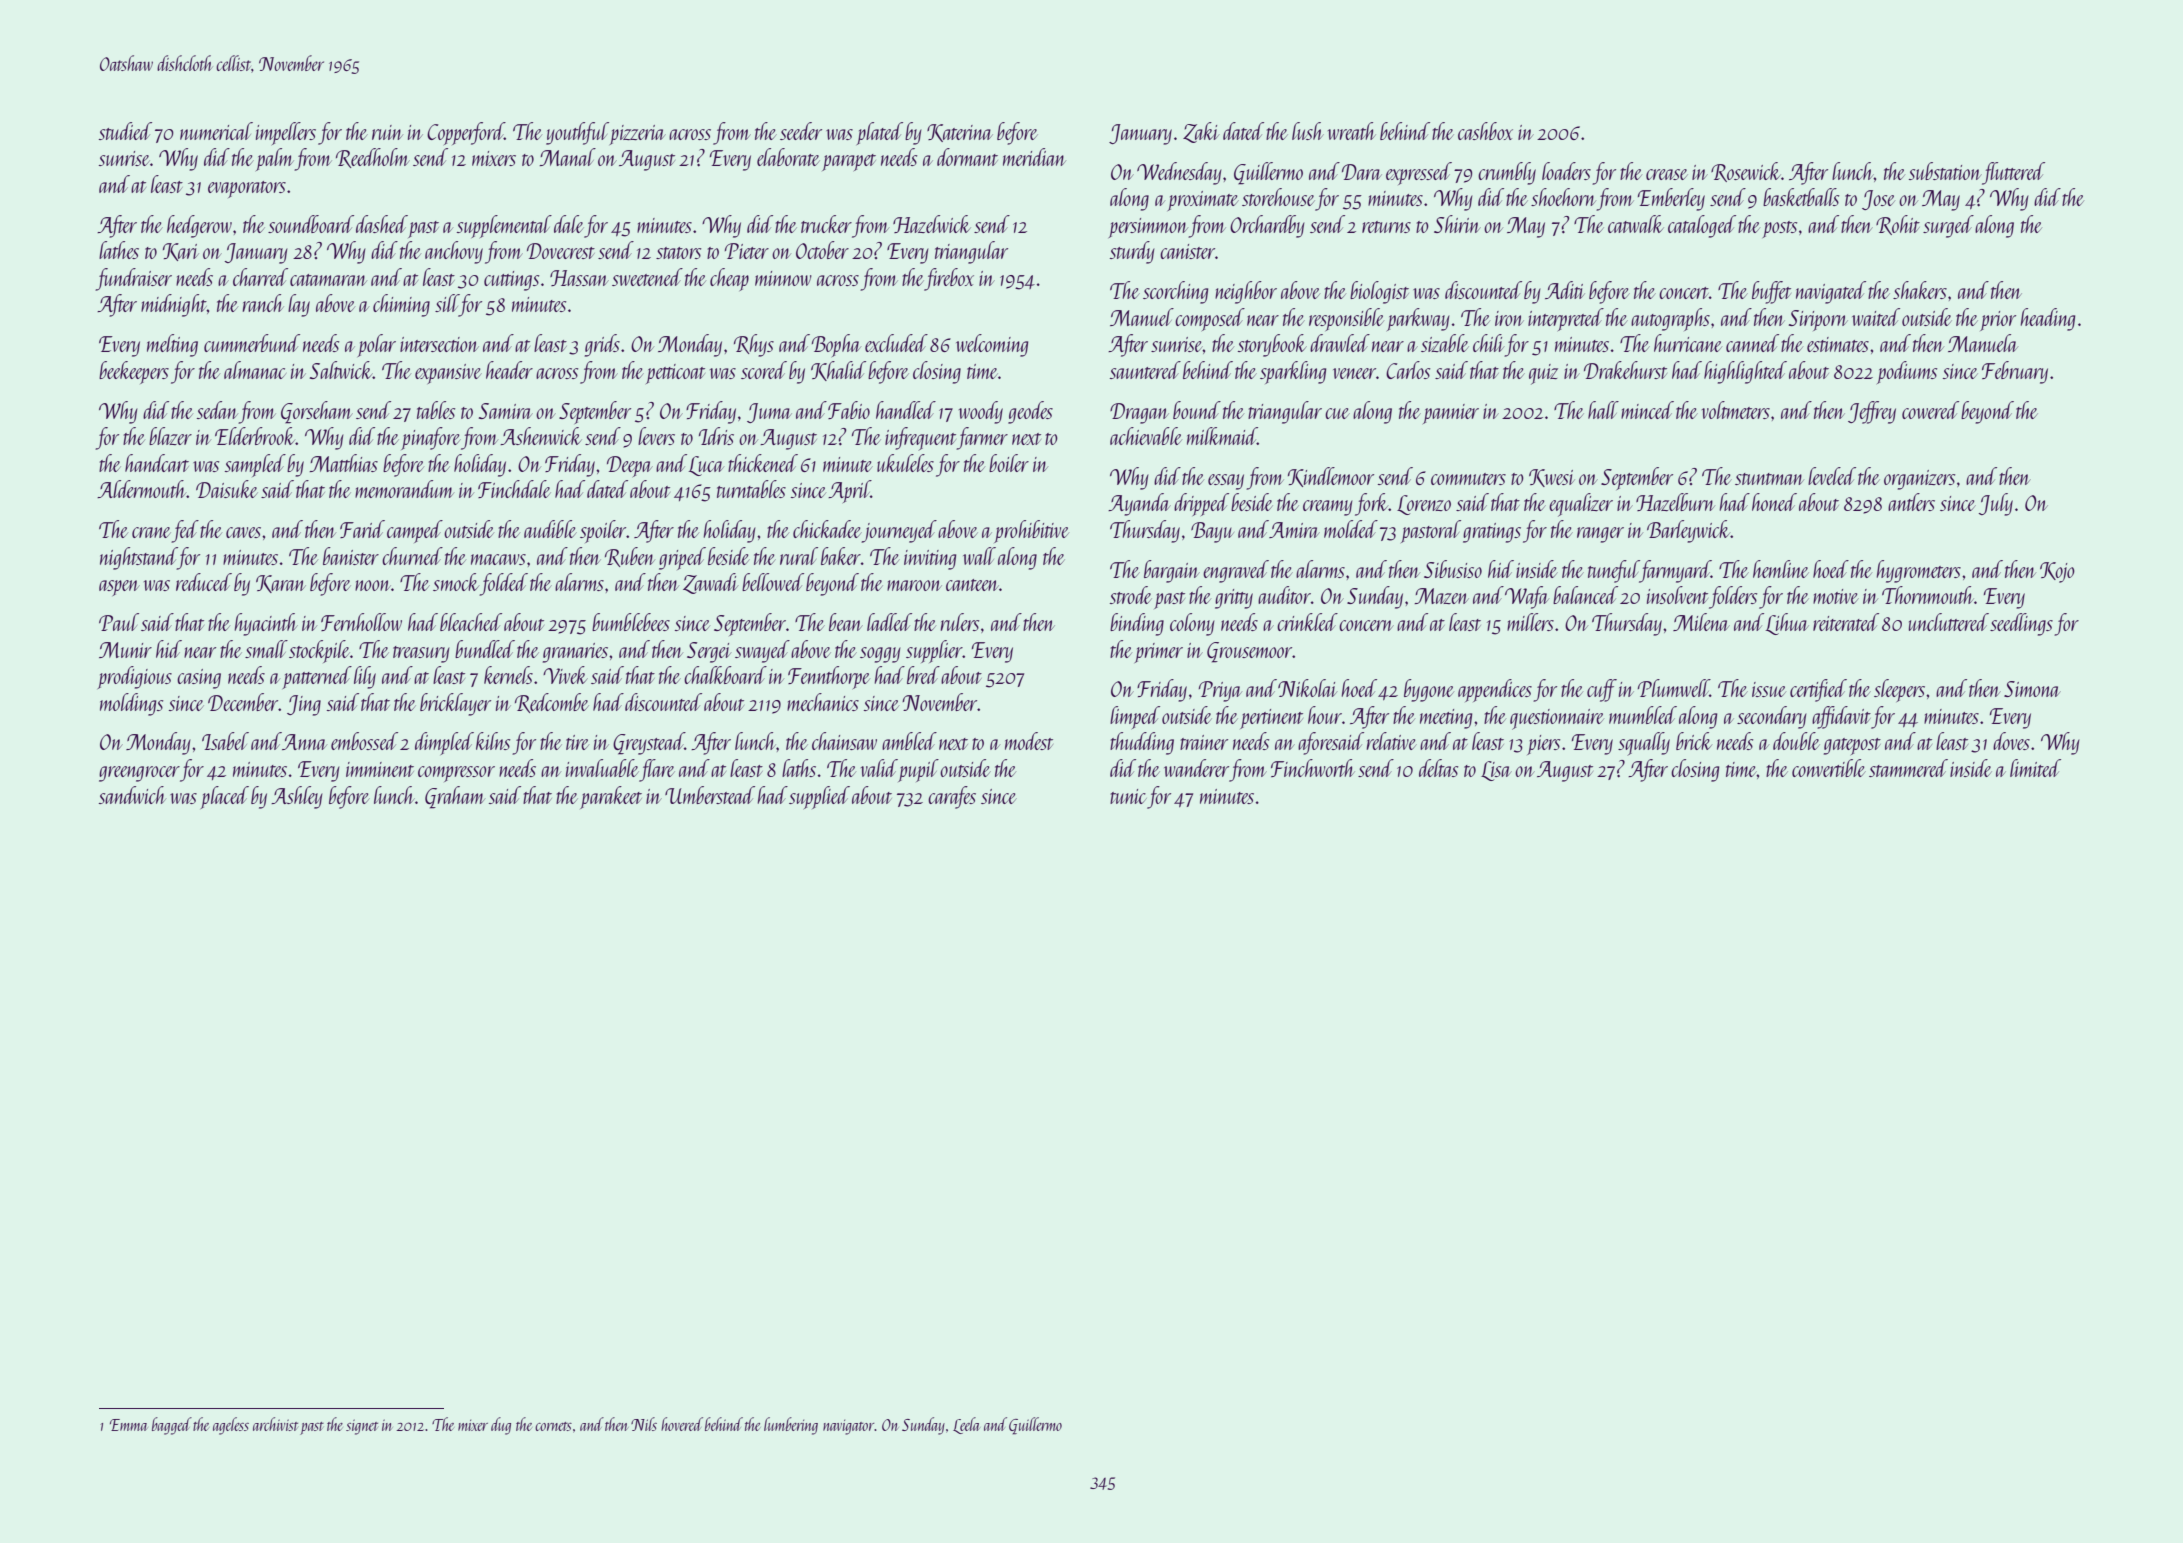 The image size is (2183, 1543). I want to click on cashbox, so click(1485, 131).
